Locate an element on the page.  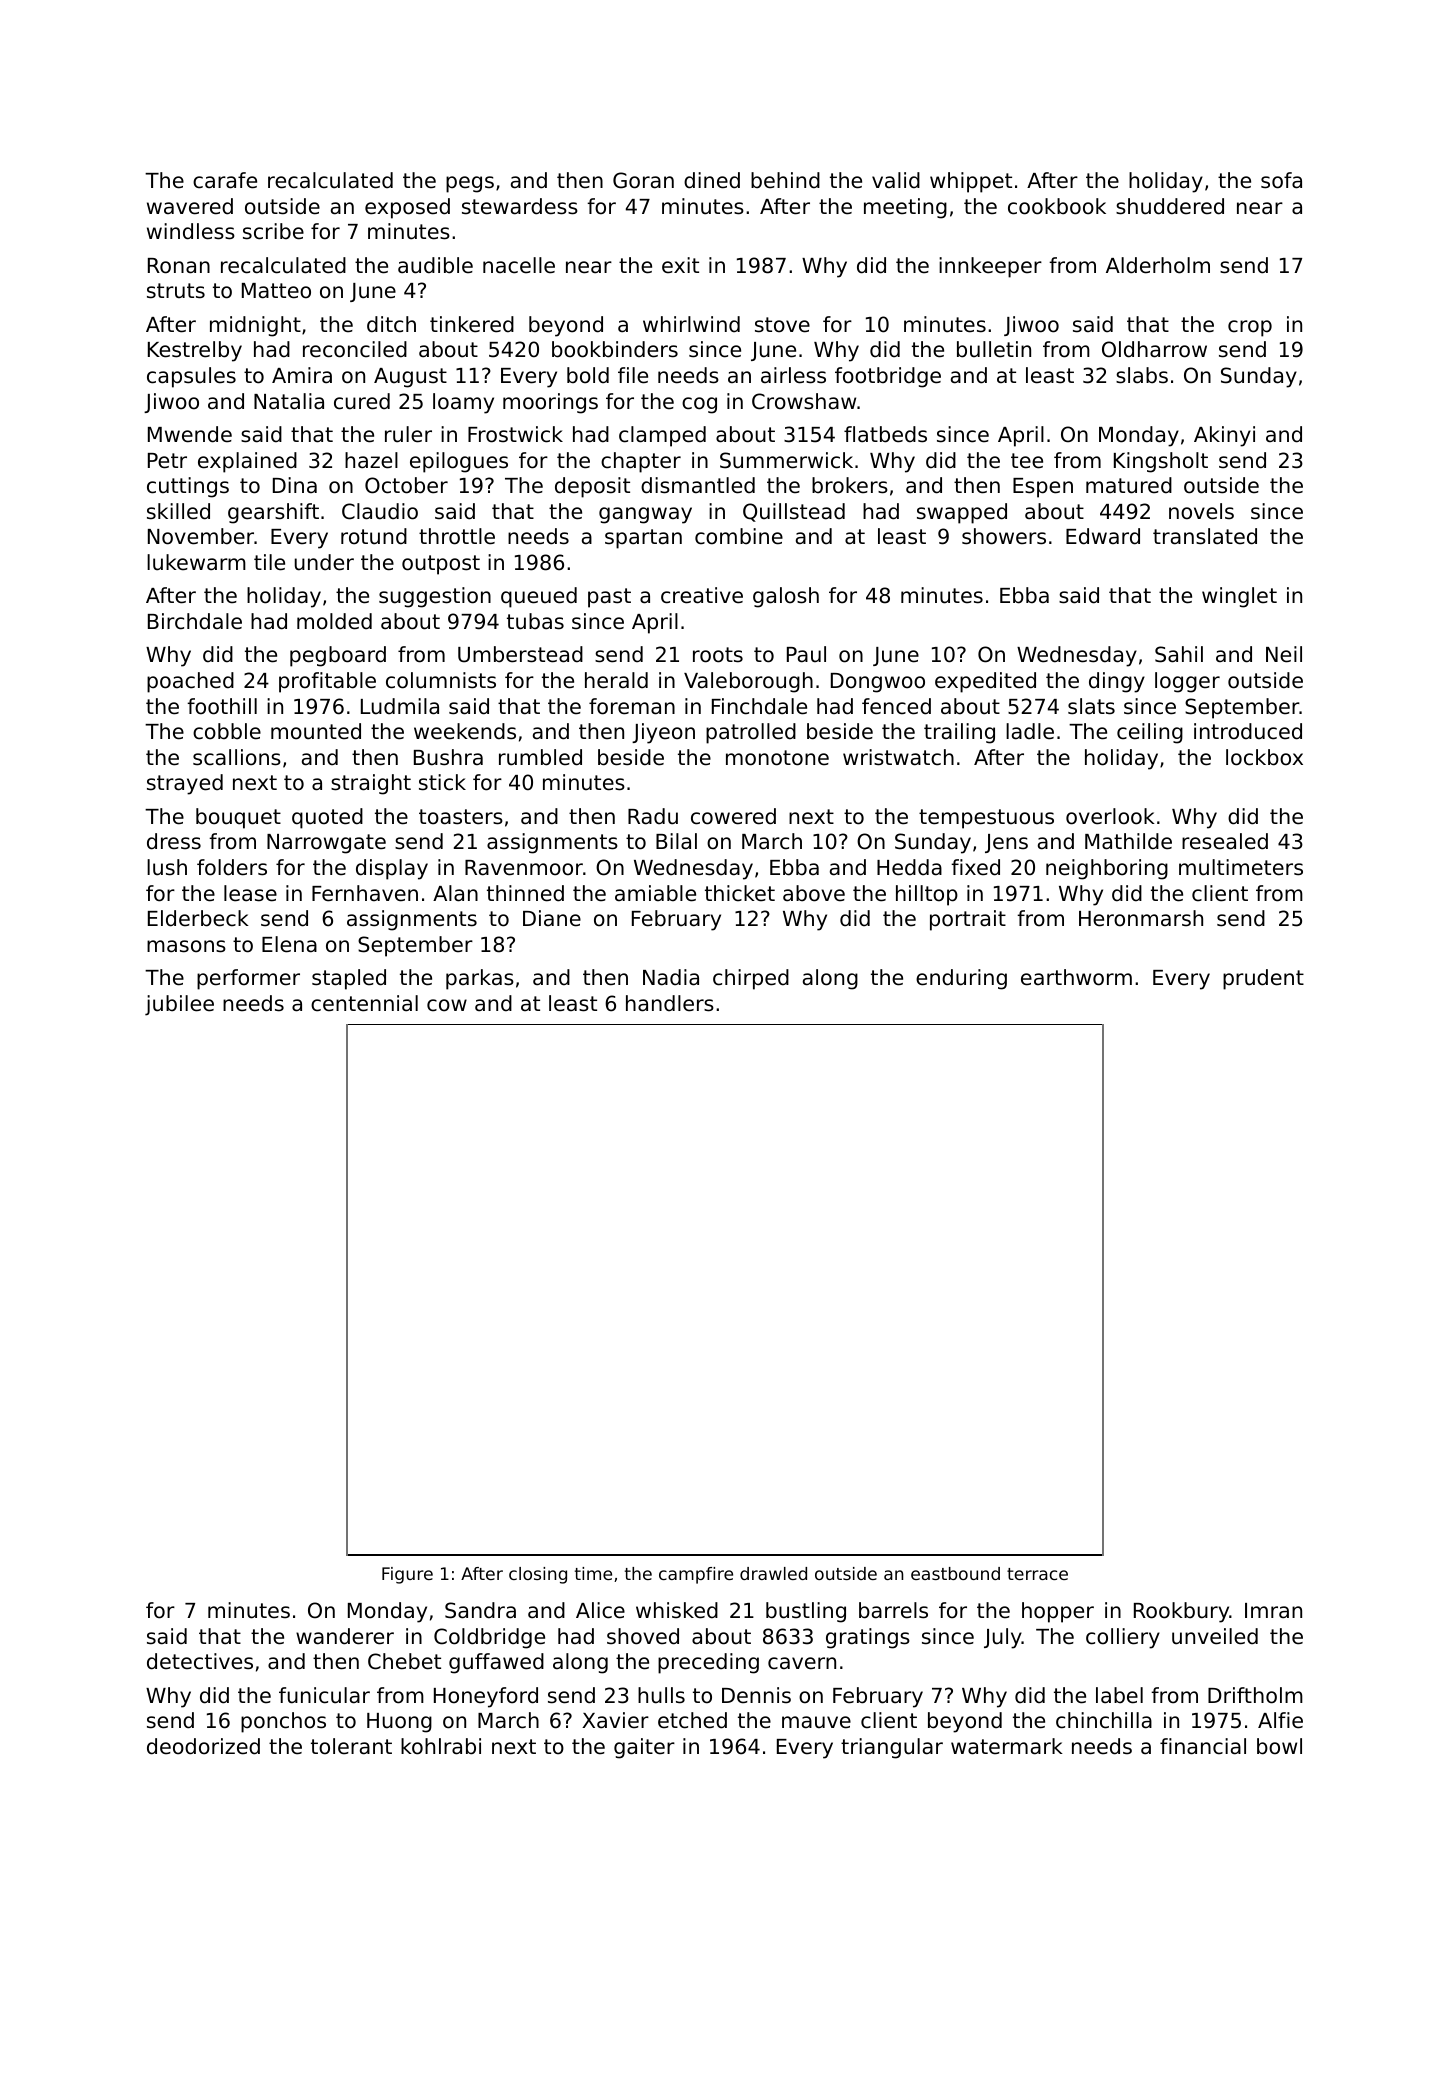
handlers is located at coordinates (670, 1003).
